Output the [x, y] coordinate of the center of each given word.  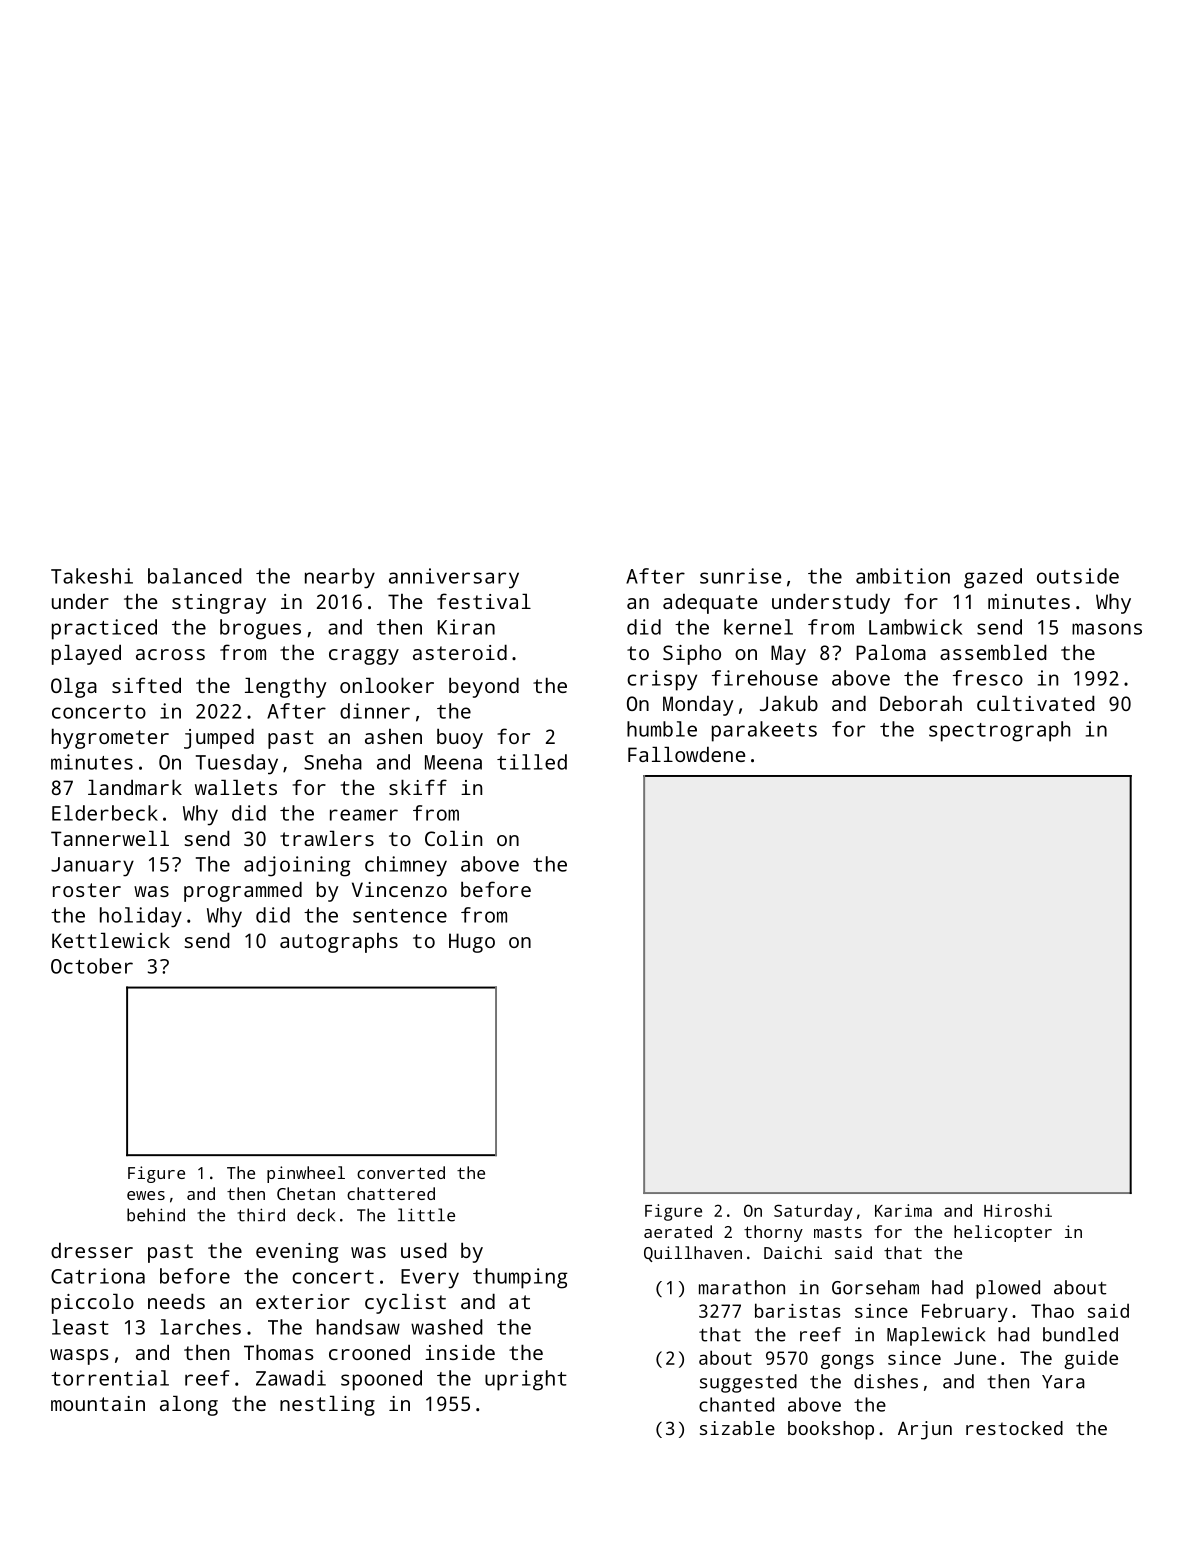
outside [1078, 576]
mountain [98, 1403]
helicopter [1003, 1233]
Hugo [472, 943]
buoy [460, 738]
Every [430, 1279]
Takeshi [92, 576]
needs [176, 1301]
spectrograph [999, 731]
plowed [1008, 1289]
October [92, 966]
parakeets [764, 731]
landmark [135, 787]
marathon [742, 1287]
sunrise [740, 576]
